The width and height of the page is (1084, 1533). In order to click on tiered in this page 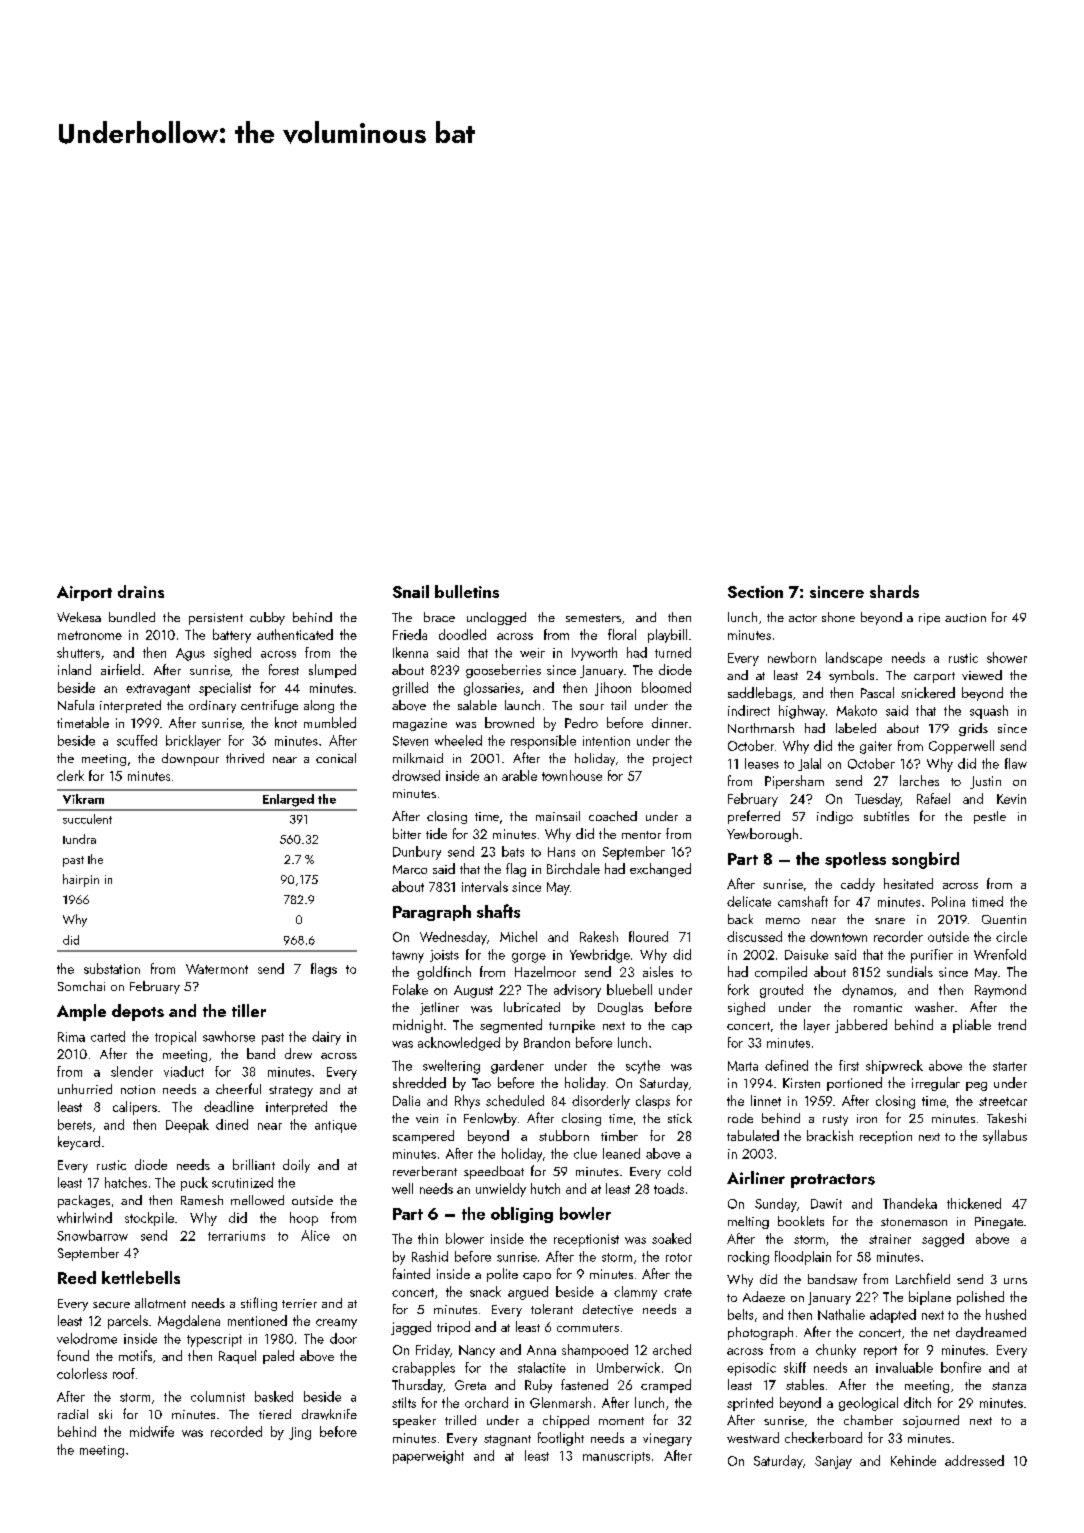, I will do `click(275, 1414)`.
